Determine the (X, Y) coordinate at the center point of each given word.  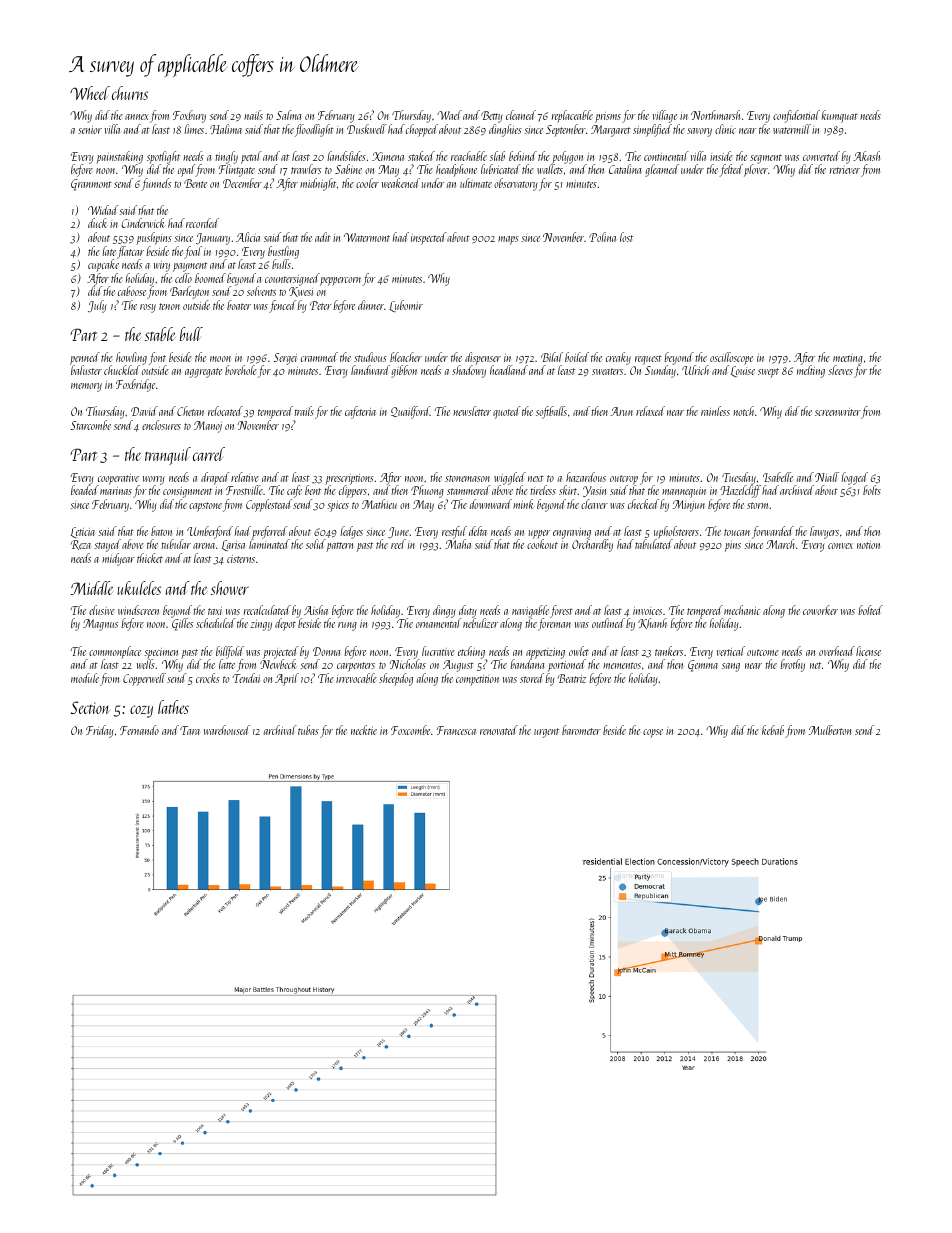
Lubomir (406, 306)
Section (90, 707)
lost (626, 237)
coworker (820, 610)
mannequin (684, 492)
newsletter (472, 411)
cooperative (118, 479)
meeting (848, 359)
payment (190, 267)
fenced (282, 306)
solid (316, 544)
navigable (530, 611)
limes (194, 129)
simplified (652, 130)
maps (508, 240)
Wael (449, 115)
